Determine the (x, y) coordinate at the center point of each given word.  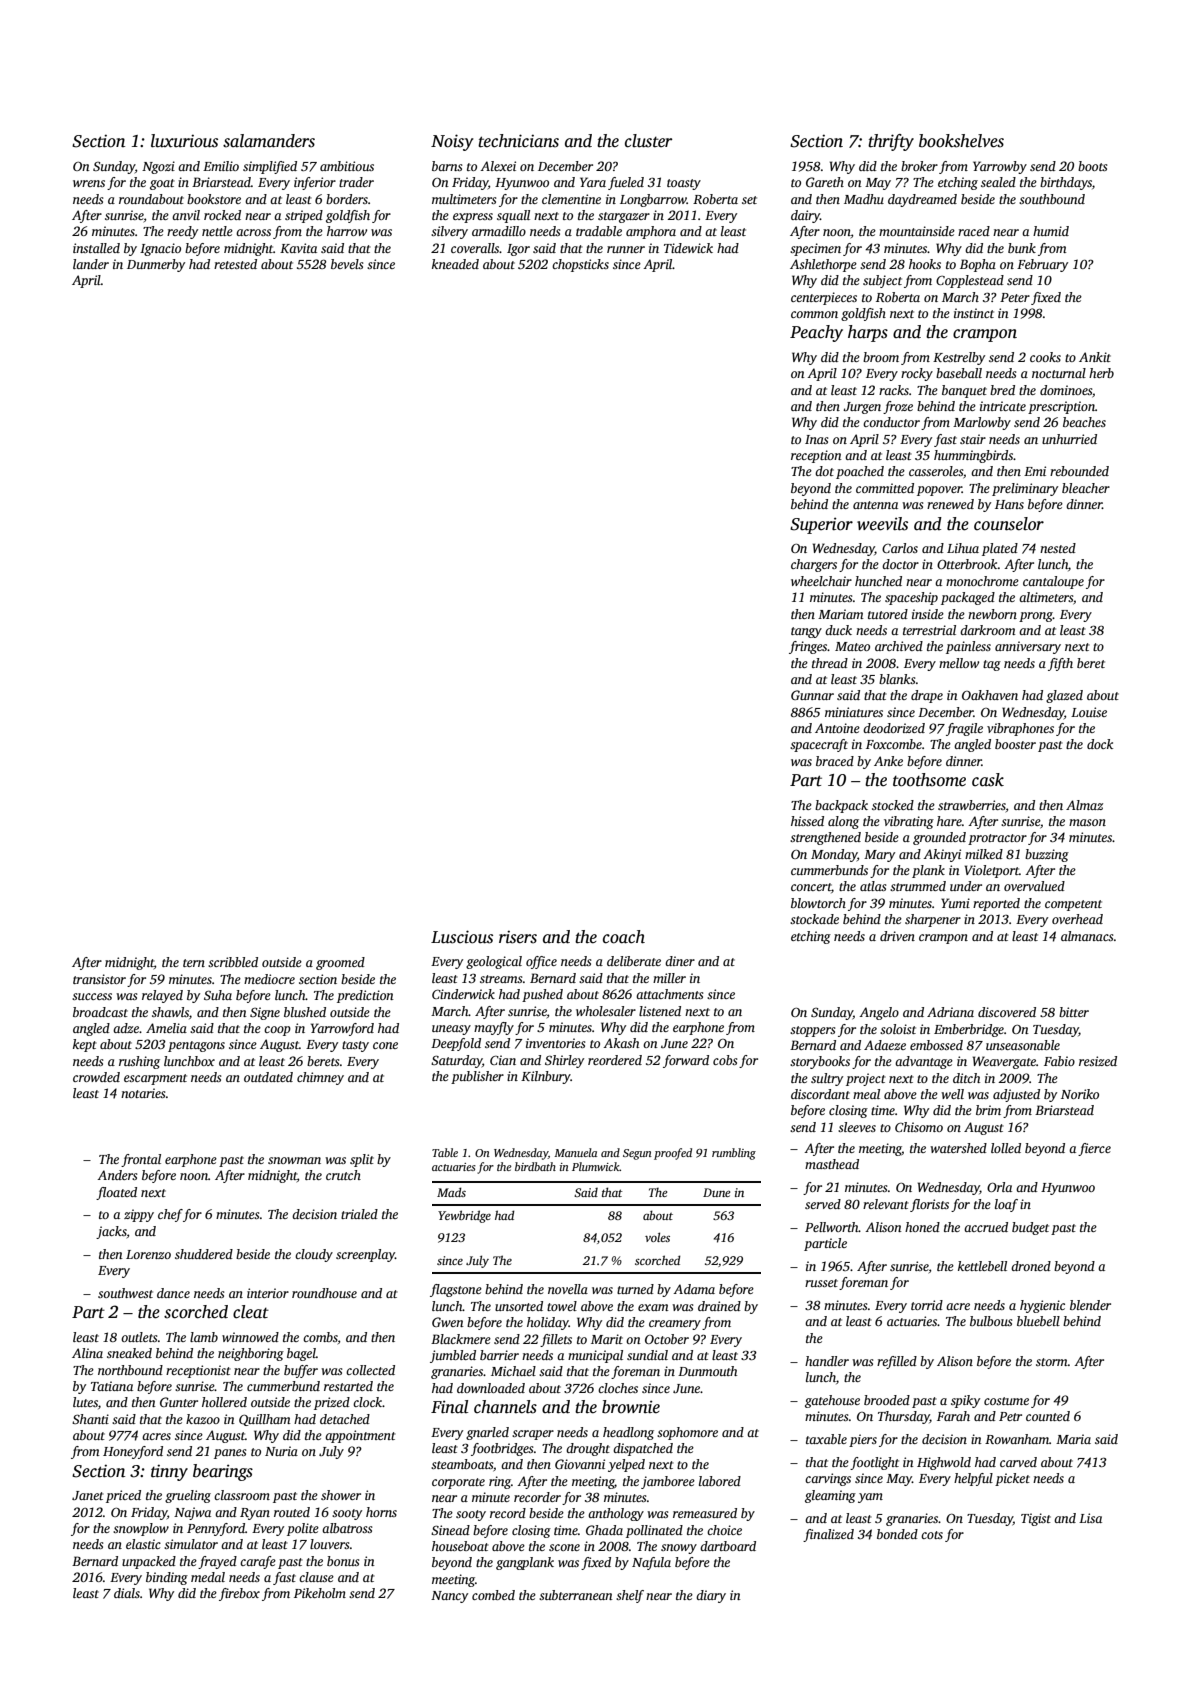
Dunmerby (156, 265)
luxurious (184, 141)
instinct (974, 313)
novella (568, 1289)
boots (1093, 166)
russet (821, 1283)
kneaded (455, 264)
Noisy (452, 142)
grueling (188, 1496)
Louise (1089, 712)
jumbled (453, 1356)
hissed (807, 821)
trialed (359, 1214)
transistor (99, 979)
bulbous (991, 1321)
